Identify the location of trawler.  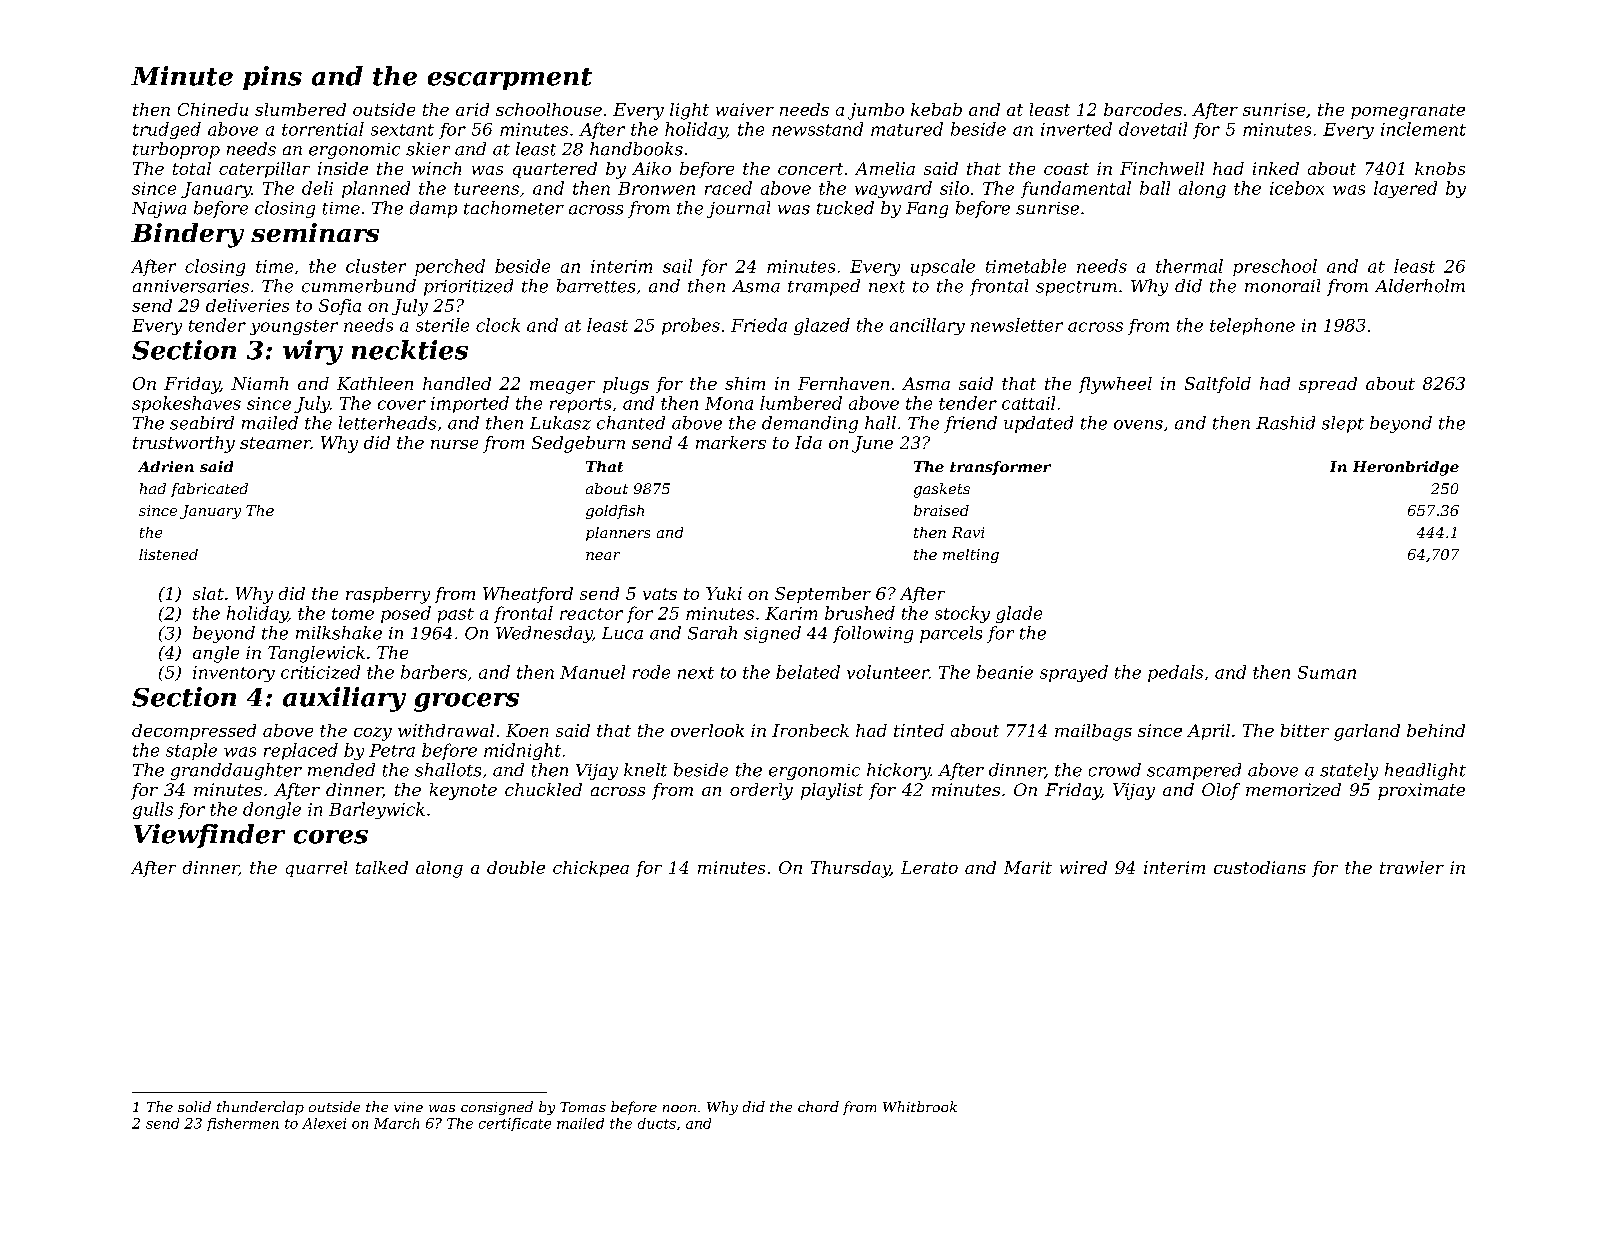
(1412, 867).
